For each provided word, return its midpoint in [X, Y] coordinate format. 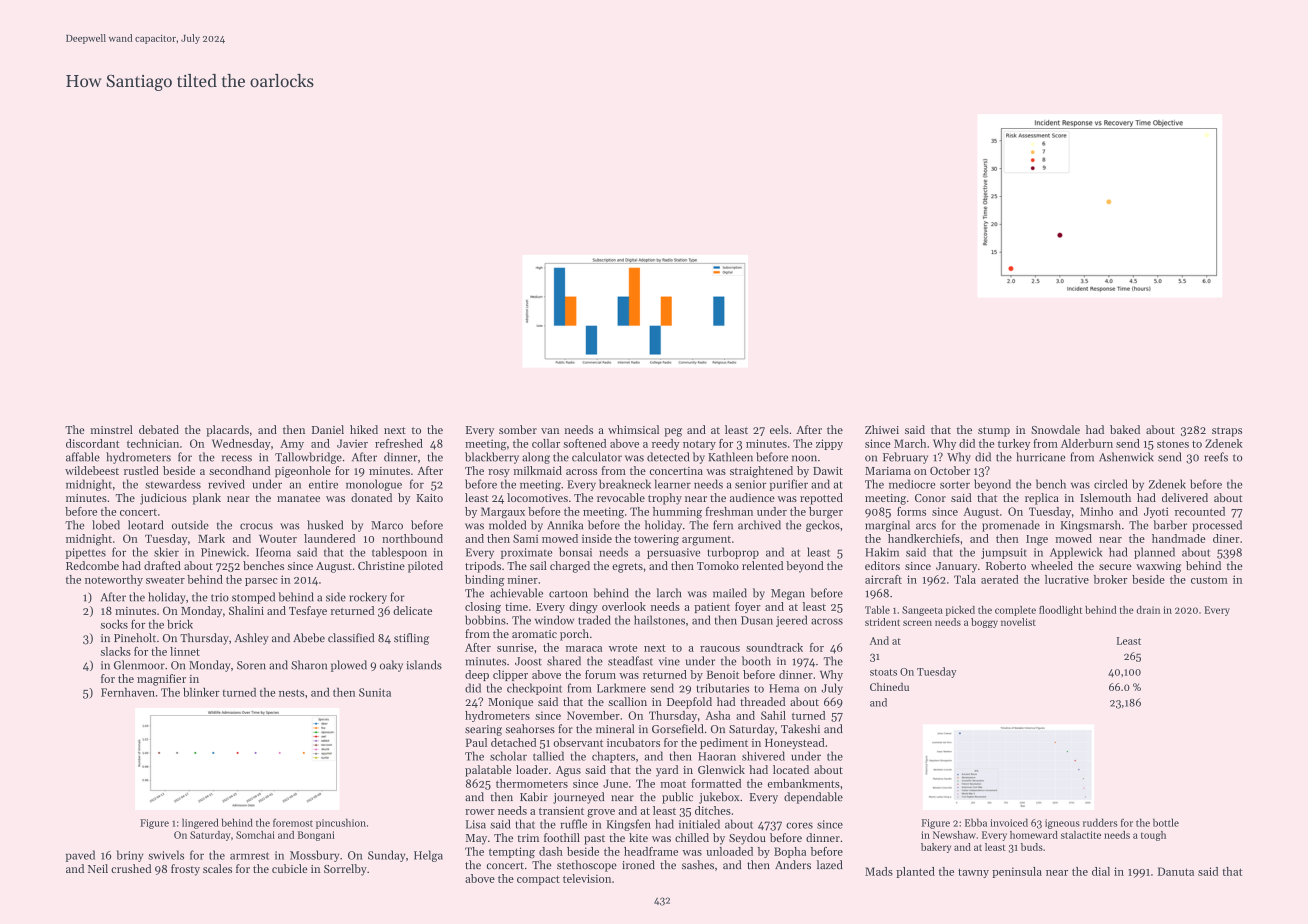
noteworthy [114, 580]
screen [917, 623]
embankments [804, 783]
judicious [163, 499]
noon [804, 458]
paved [80, 856]
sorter [955, 485]
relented [762, 565]
